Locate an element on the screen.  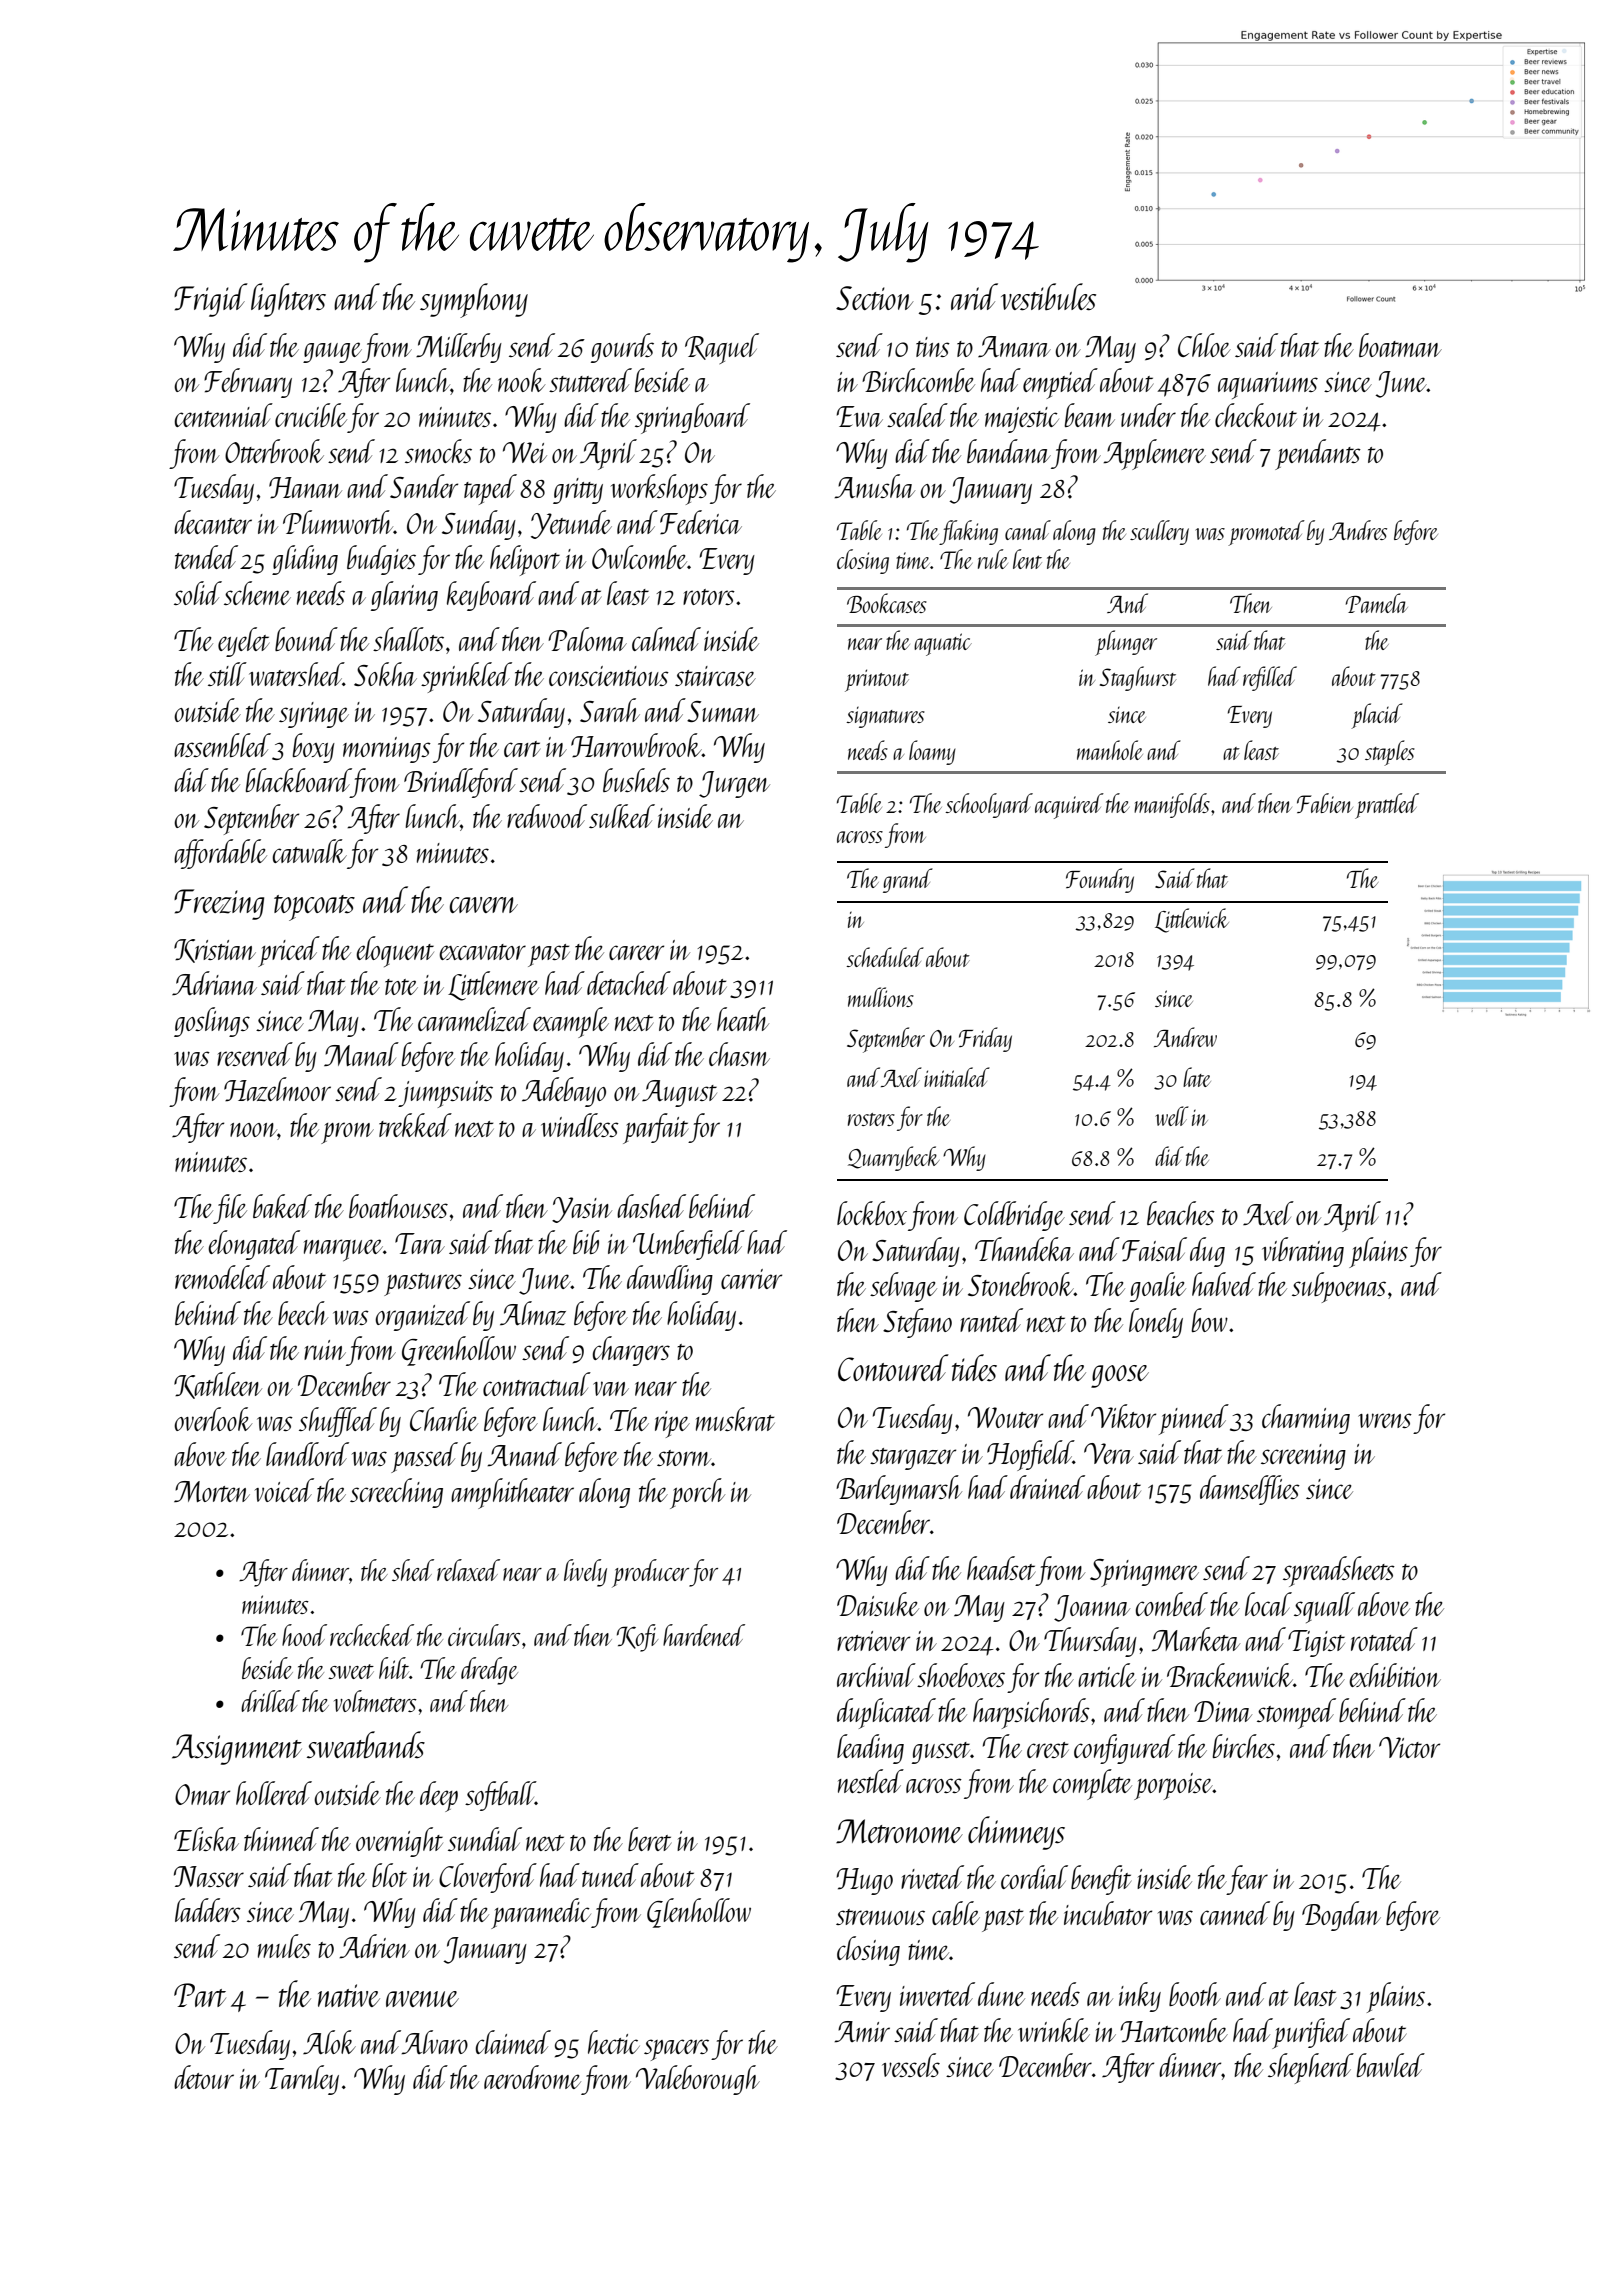
lonely is located at coordinates (1156, 1323).
